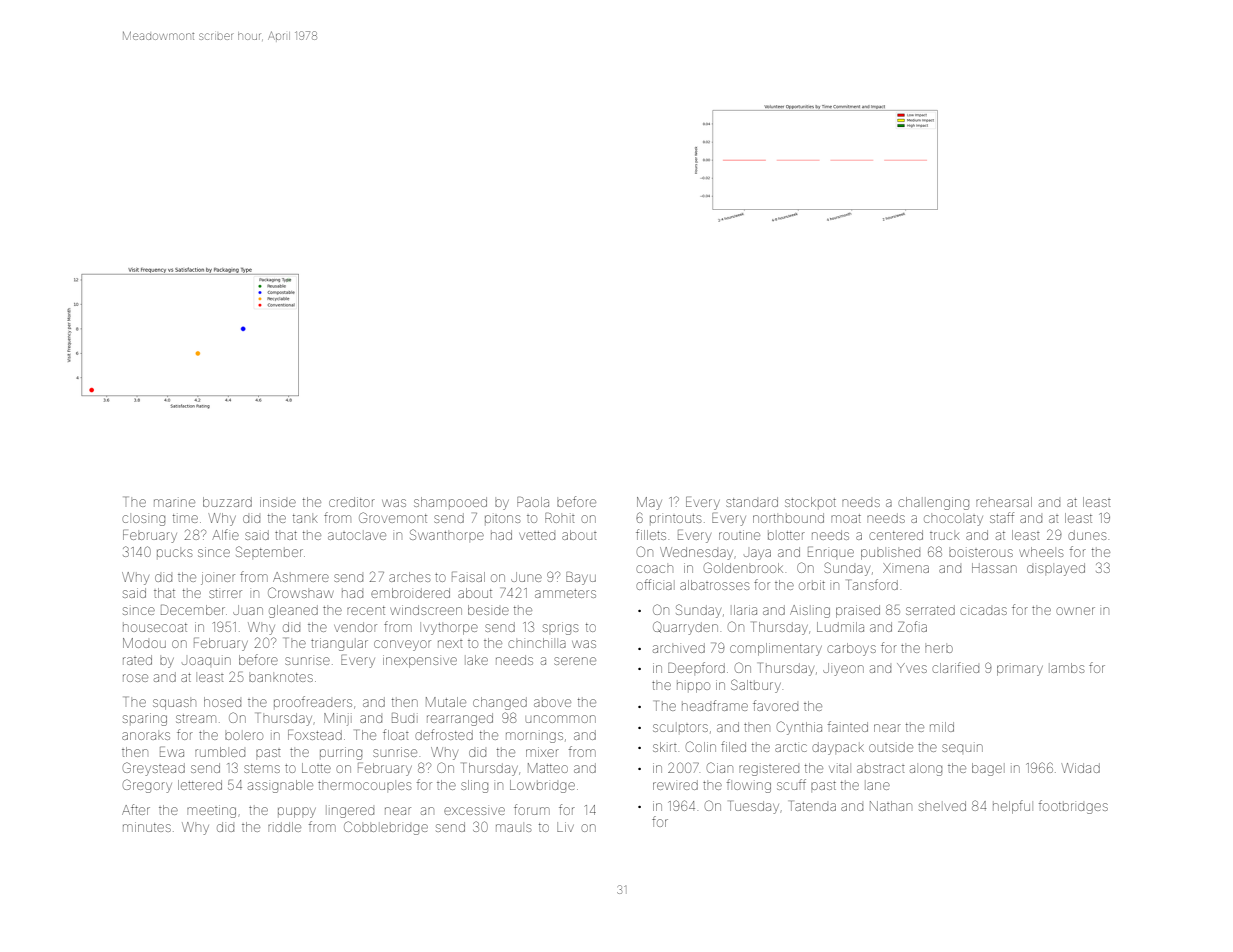  Describe the element at coordinates (225, 534) in the screenshot. I see `Alfie` at that location.
